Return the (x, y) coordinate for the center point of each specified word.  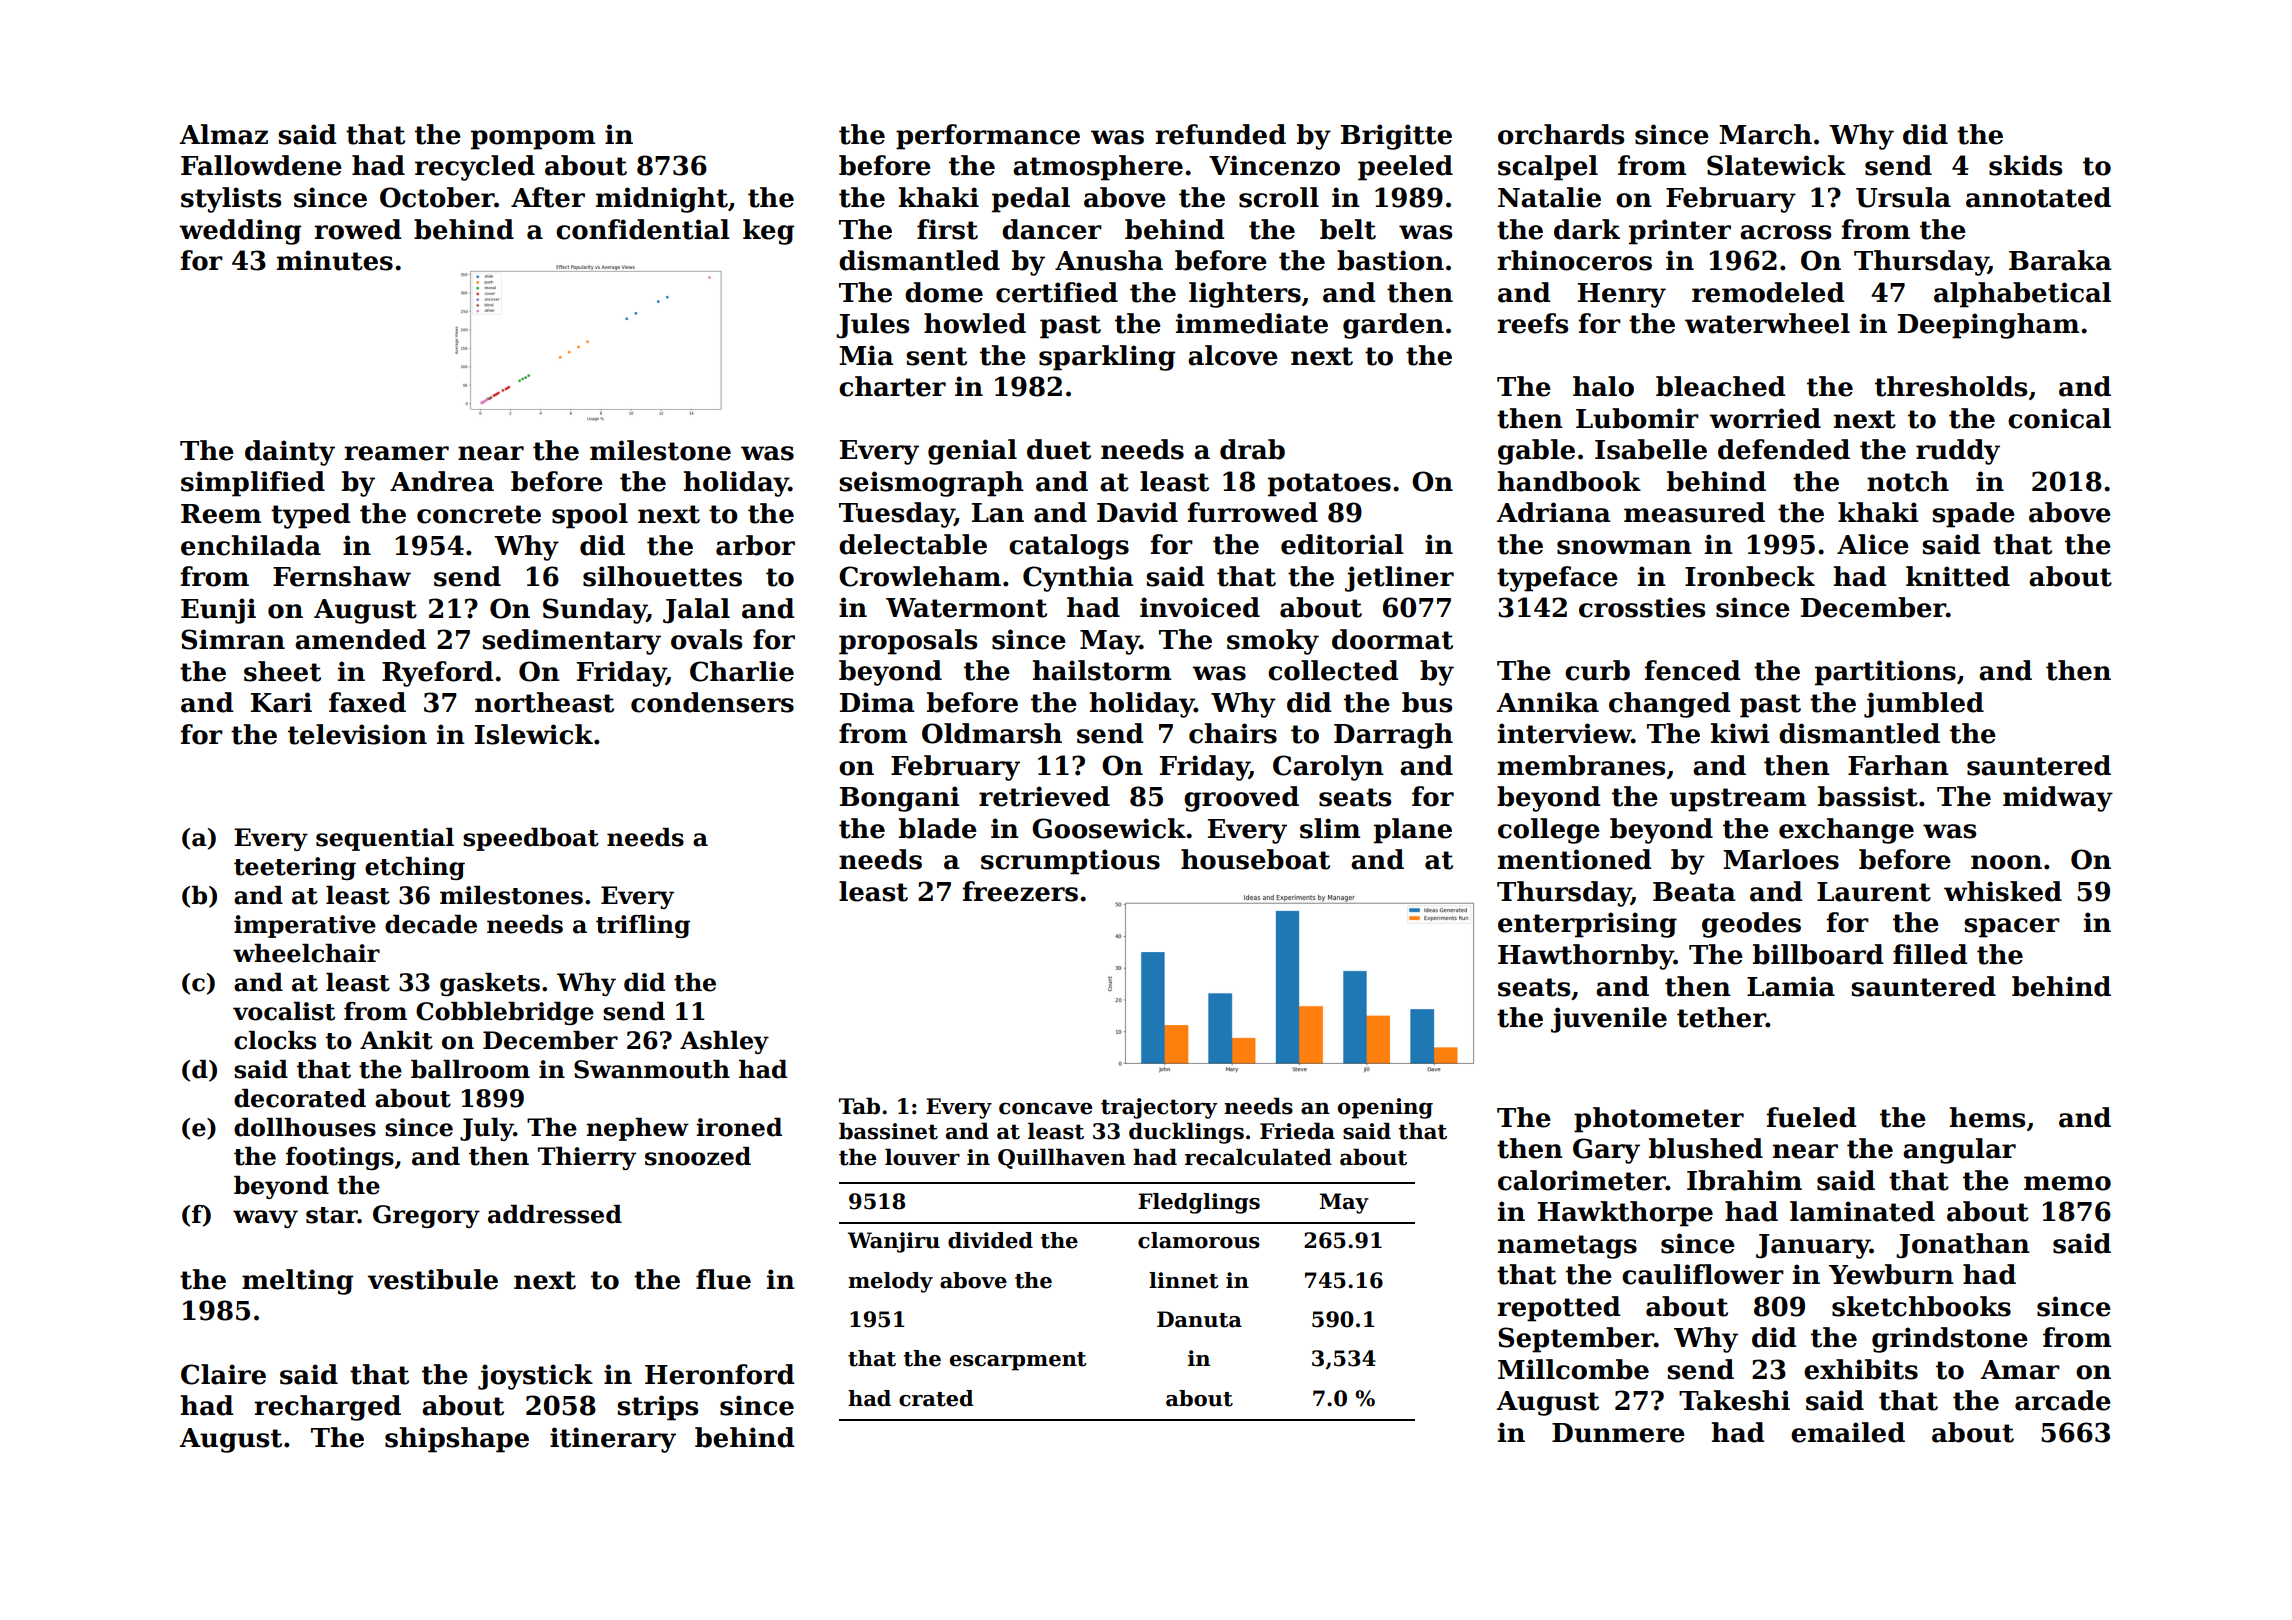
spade (1973, 515)
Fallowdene (261, 165)
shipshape (457, 1440)
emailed (1848, 1432)
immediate (1252, 323)
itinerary (613, 1440)
